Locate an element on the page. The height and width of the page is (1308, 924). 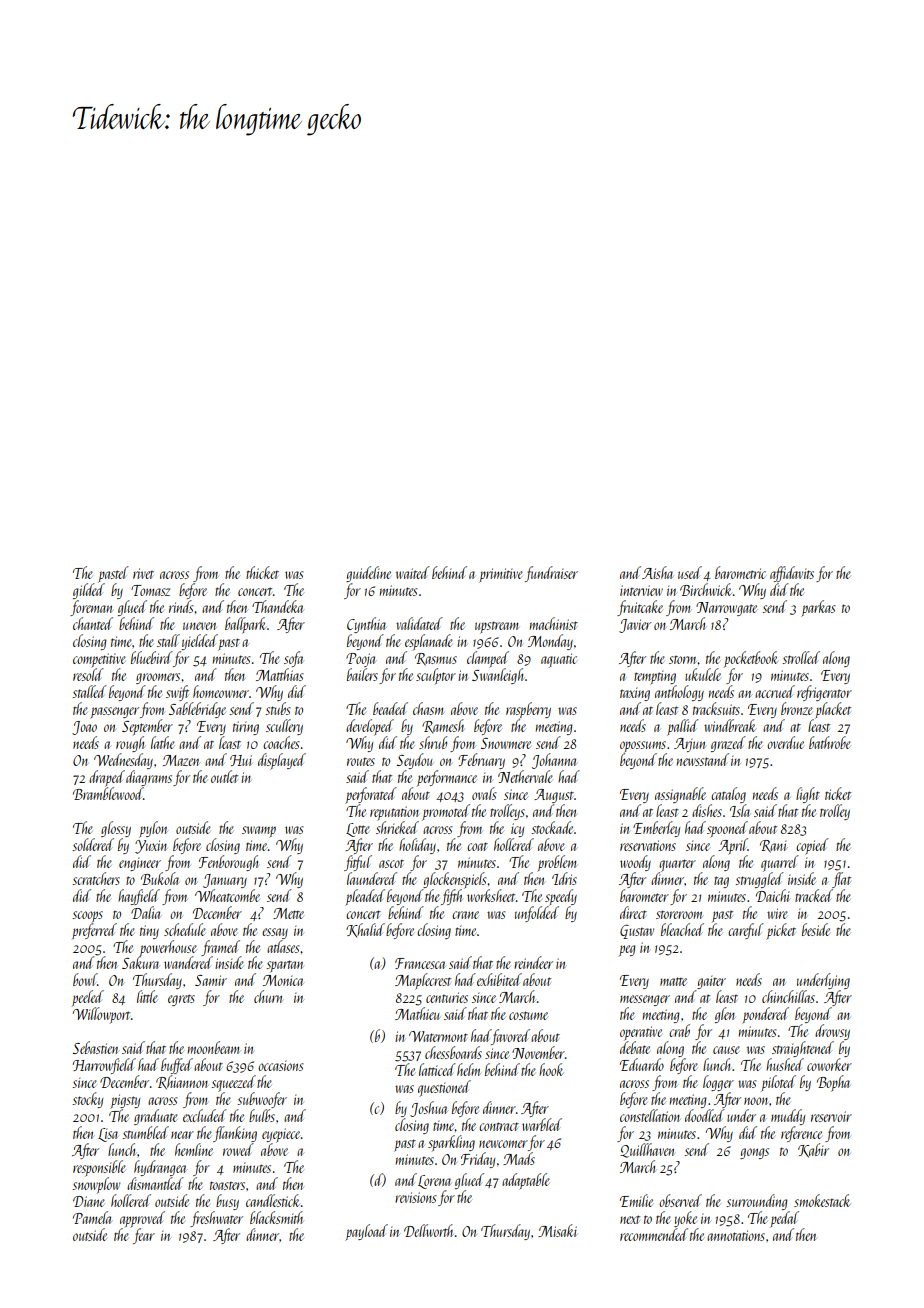
fear is located at coordinates (144, 1236).
